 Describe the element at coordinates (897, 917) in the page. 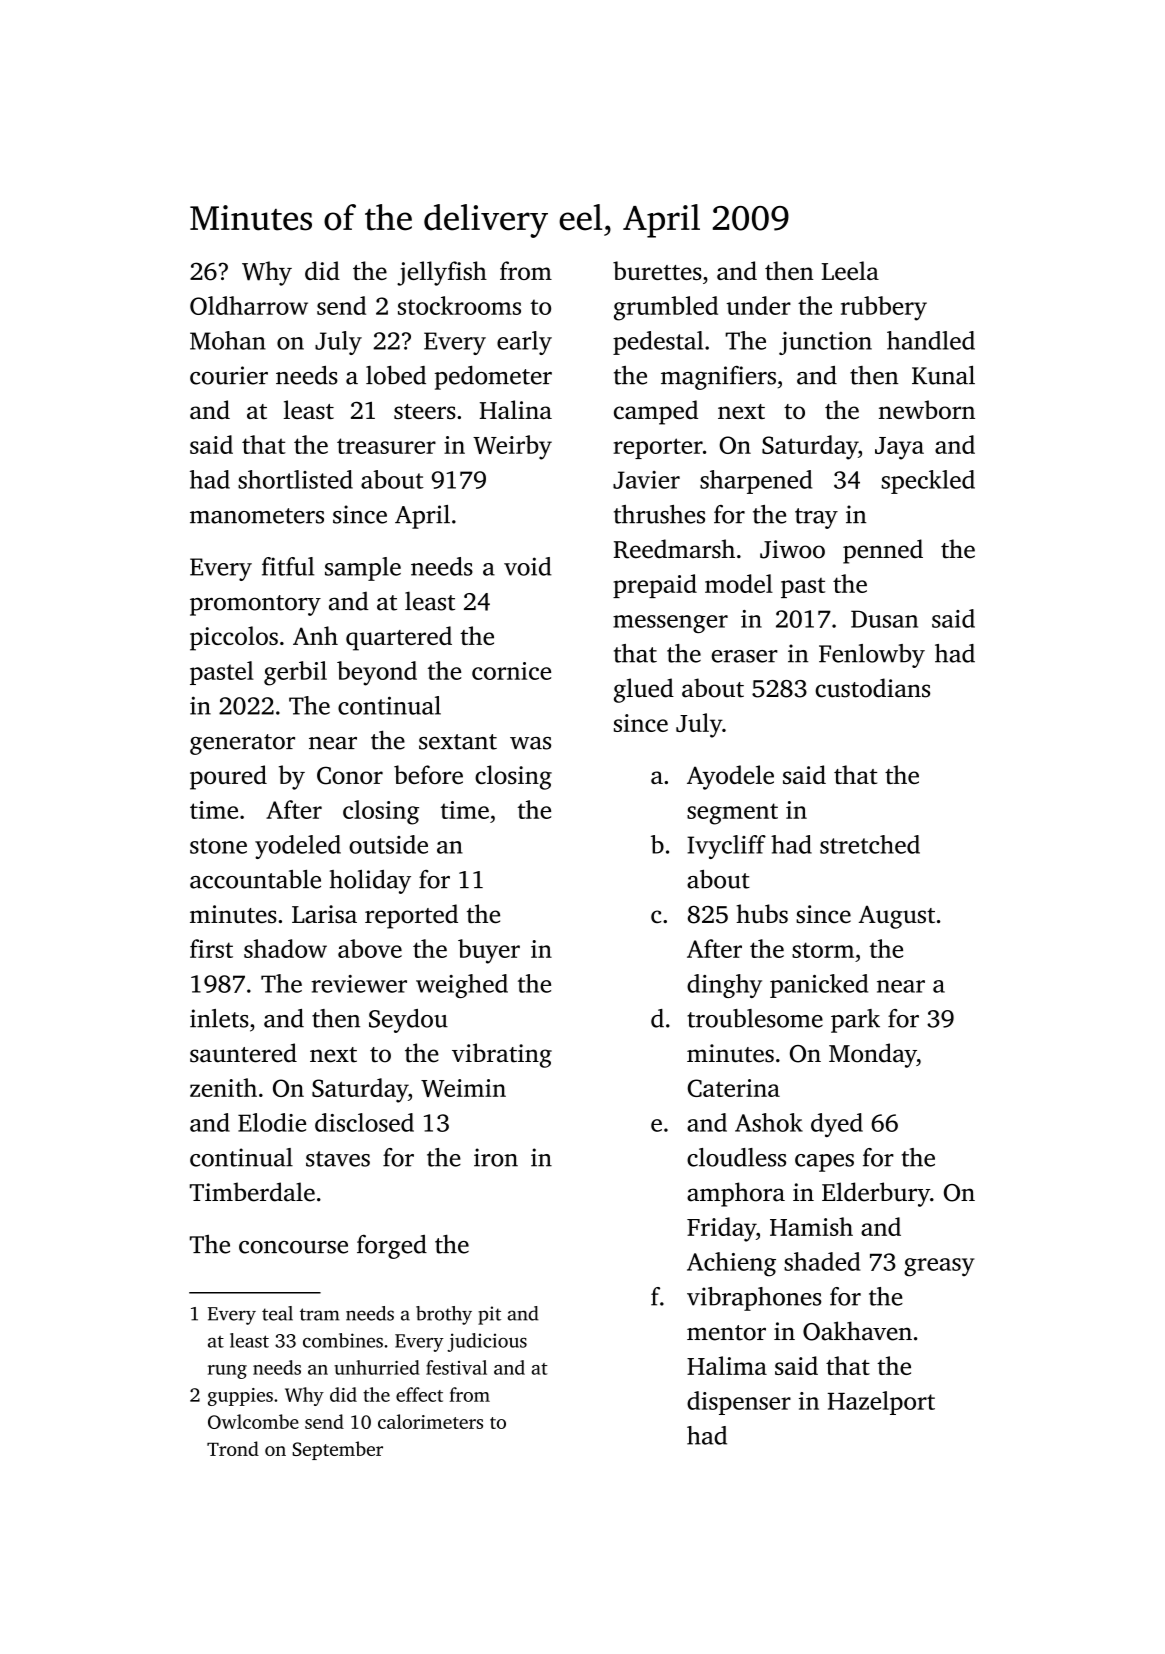

I see `August` at that location.
